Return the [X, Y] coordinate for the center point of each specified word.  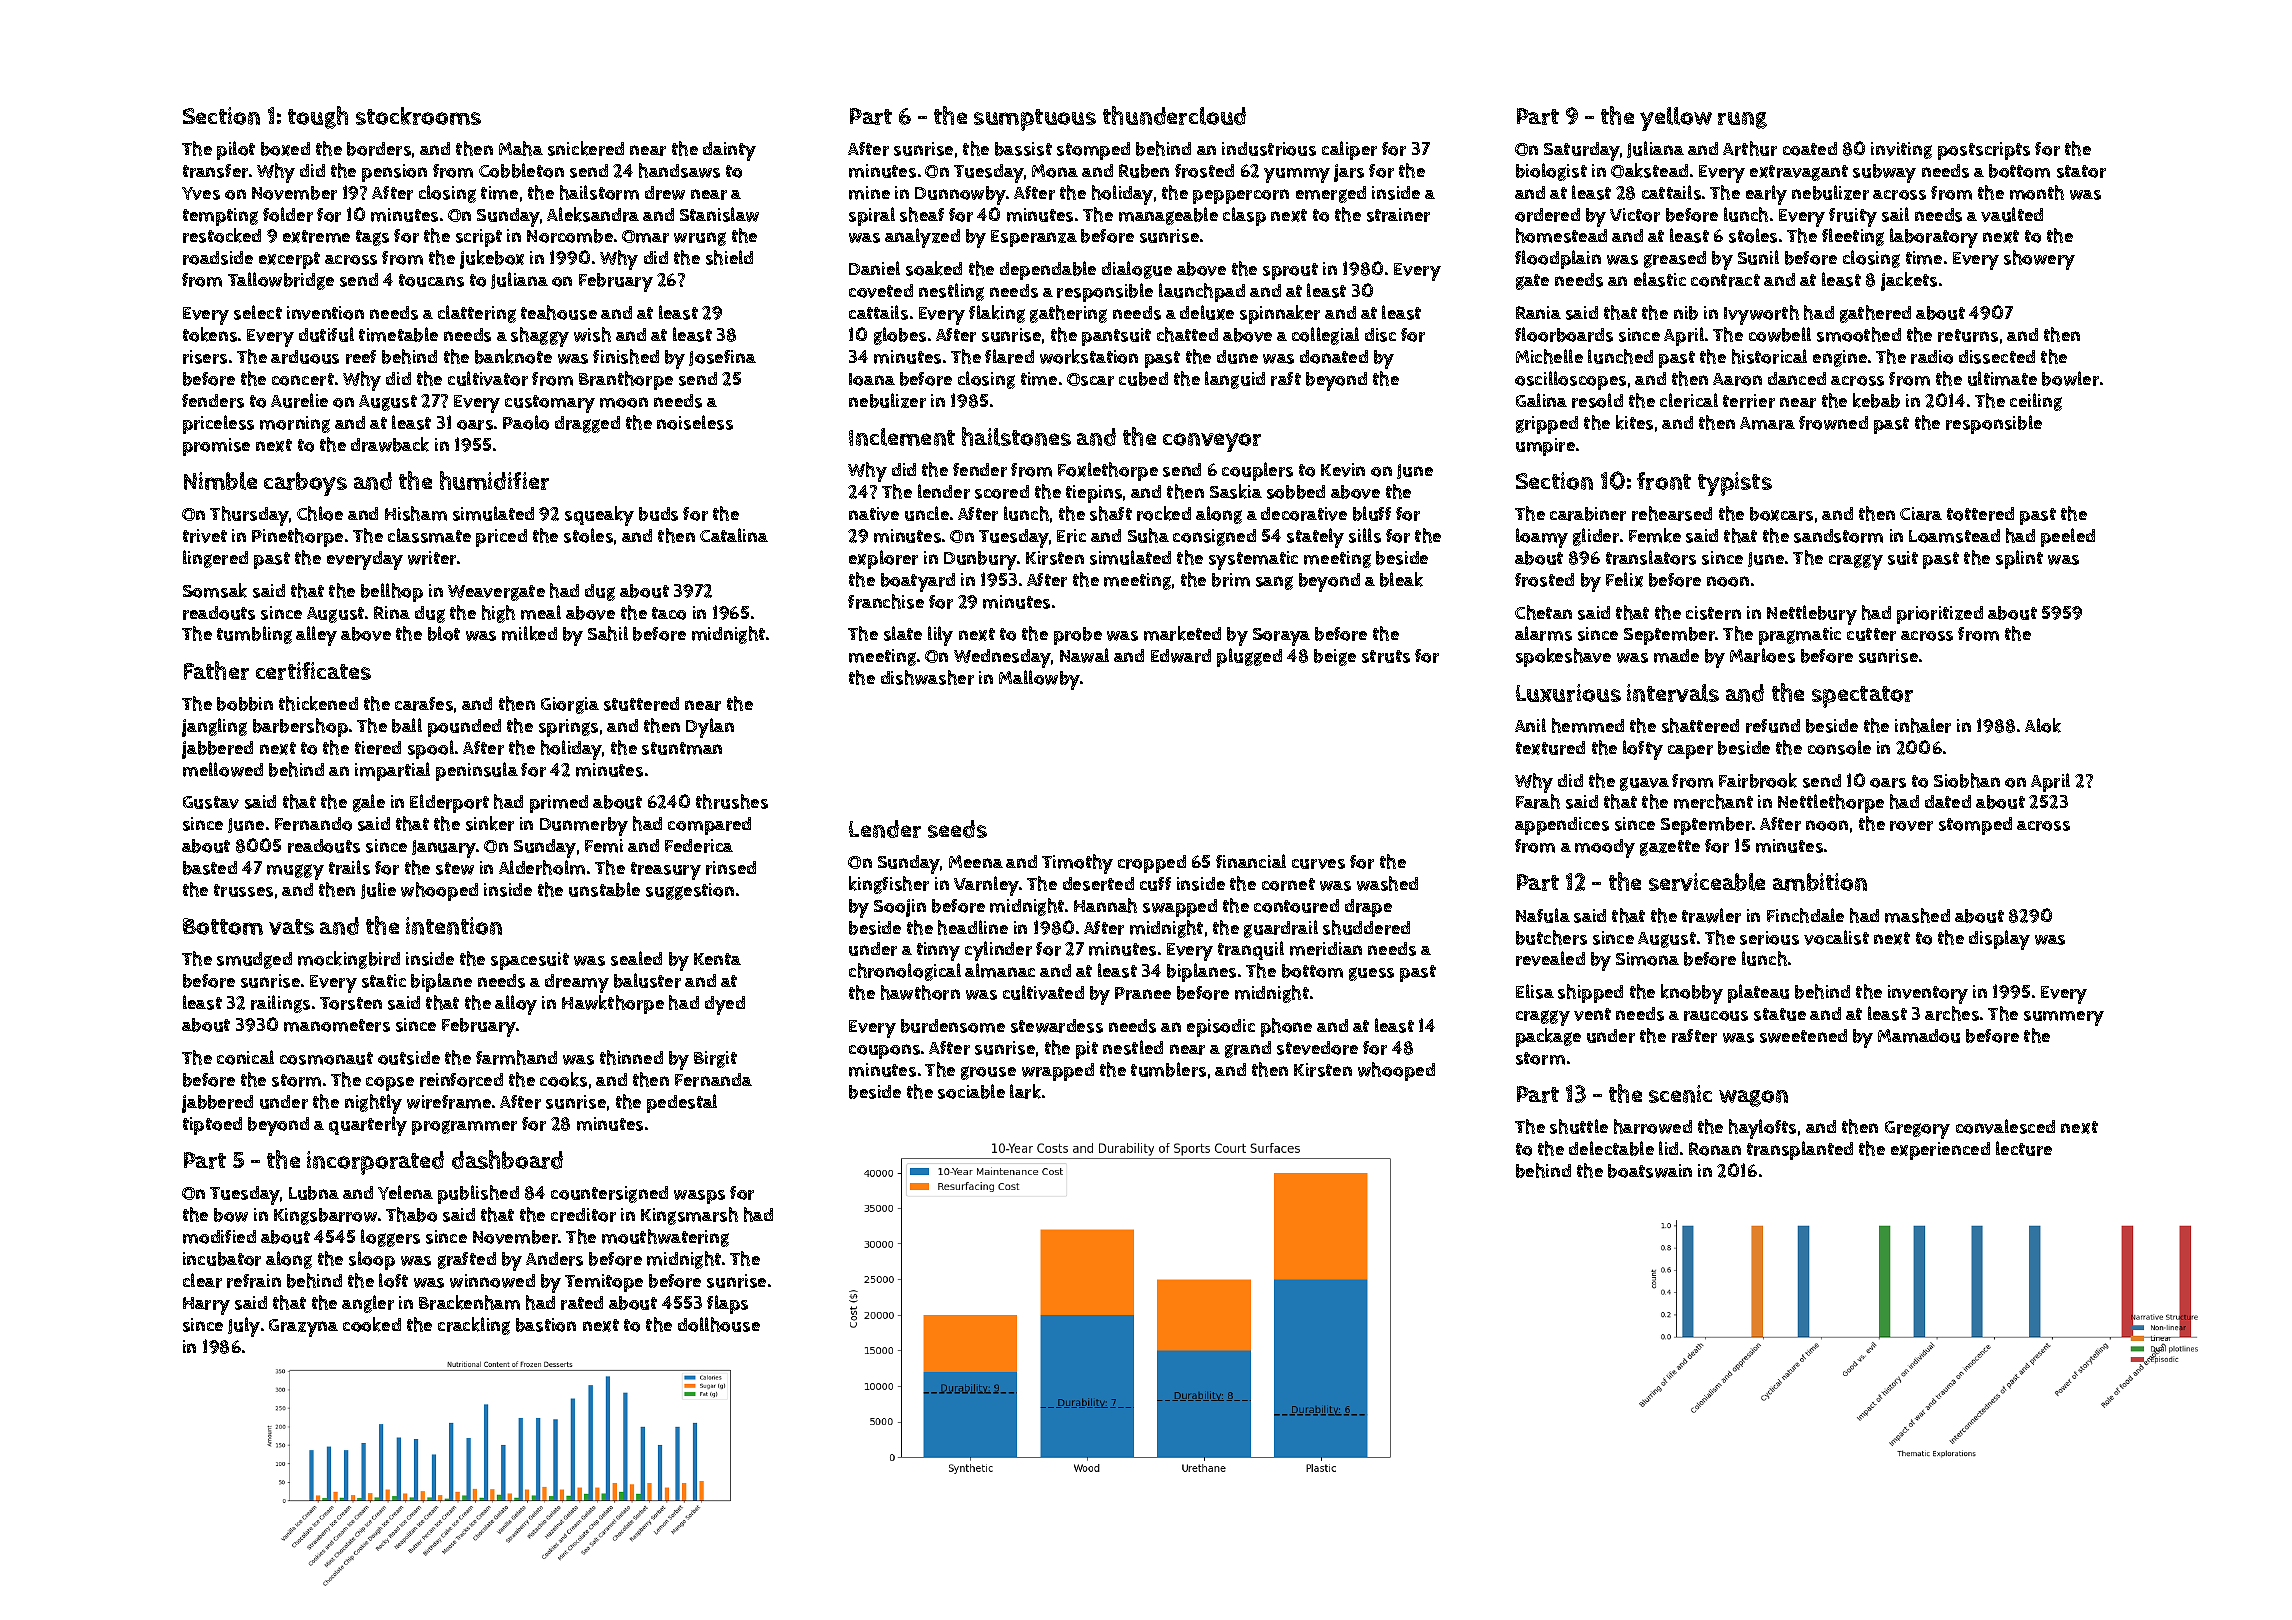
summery [2064, 1018]
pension [394, 173]
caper [1690, 752]
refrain [254, 1281]
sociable [971, 1091]
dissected [1997, 357]
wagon [1753, 1098]
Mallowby [1039, 680]
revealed [1550, 958]
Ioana [872, 379]
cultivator [488, 378]
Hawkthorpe [613, 1004]
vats [291, 927]
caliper [1349, 150]
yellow [1676, 119]
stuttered [641, 704]
